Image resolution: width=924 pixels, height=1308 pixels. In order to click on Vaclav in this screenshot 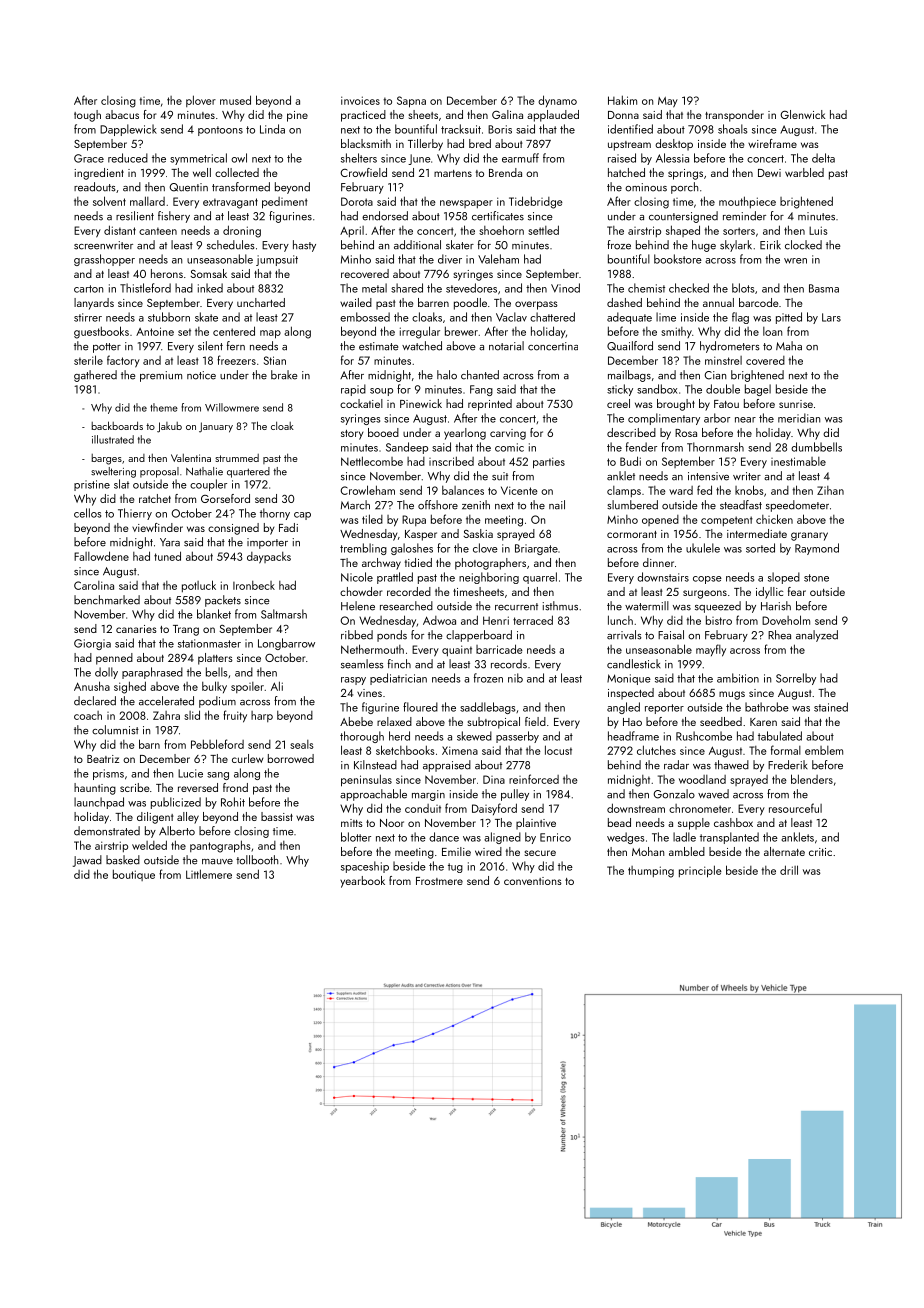, I will do `click(511, 317)`.
